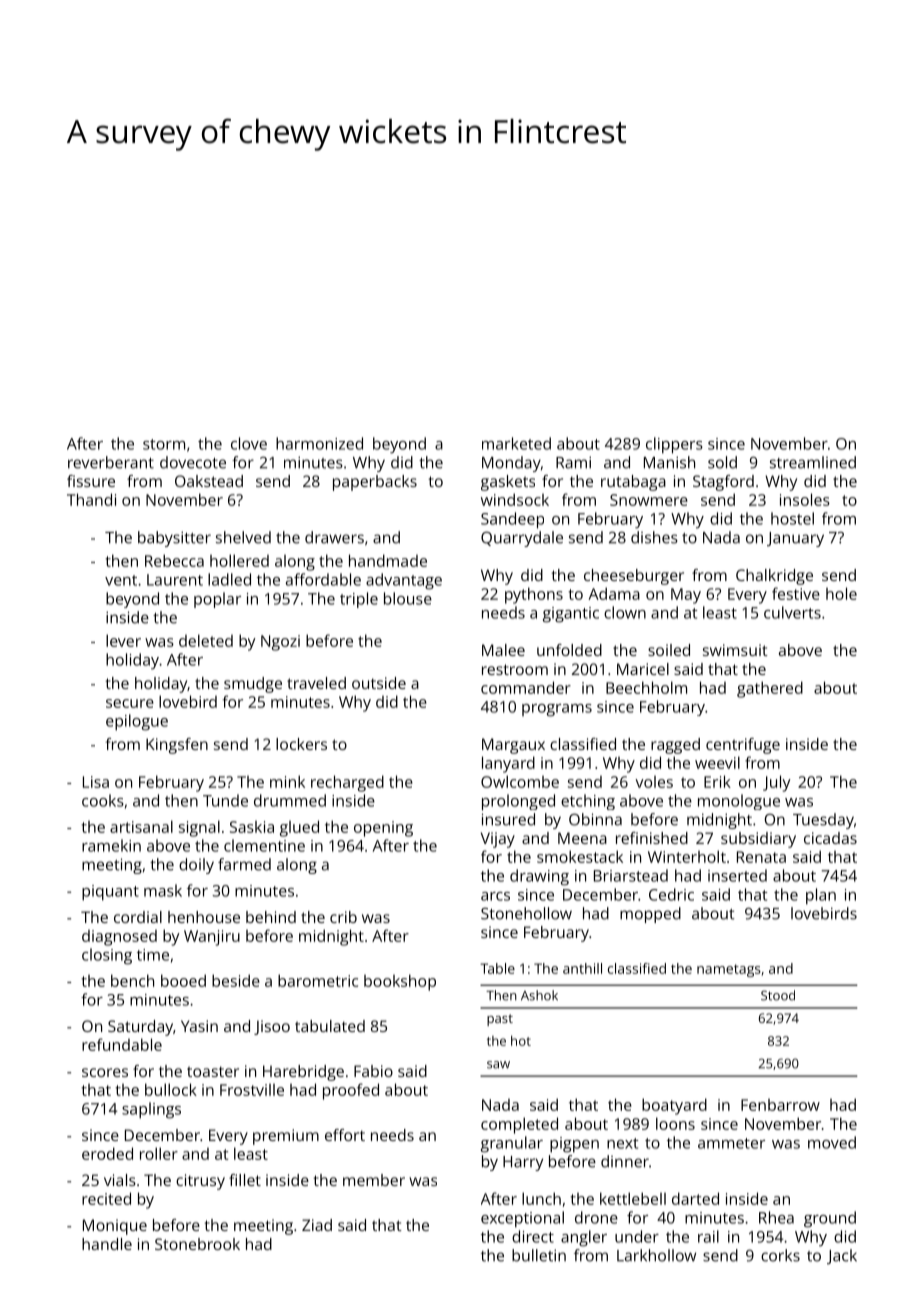 The image size is (924, 1308). Describe the element at coordinates (111, 845) in the page. I see `ramekin` at that location.
